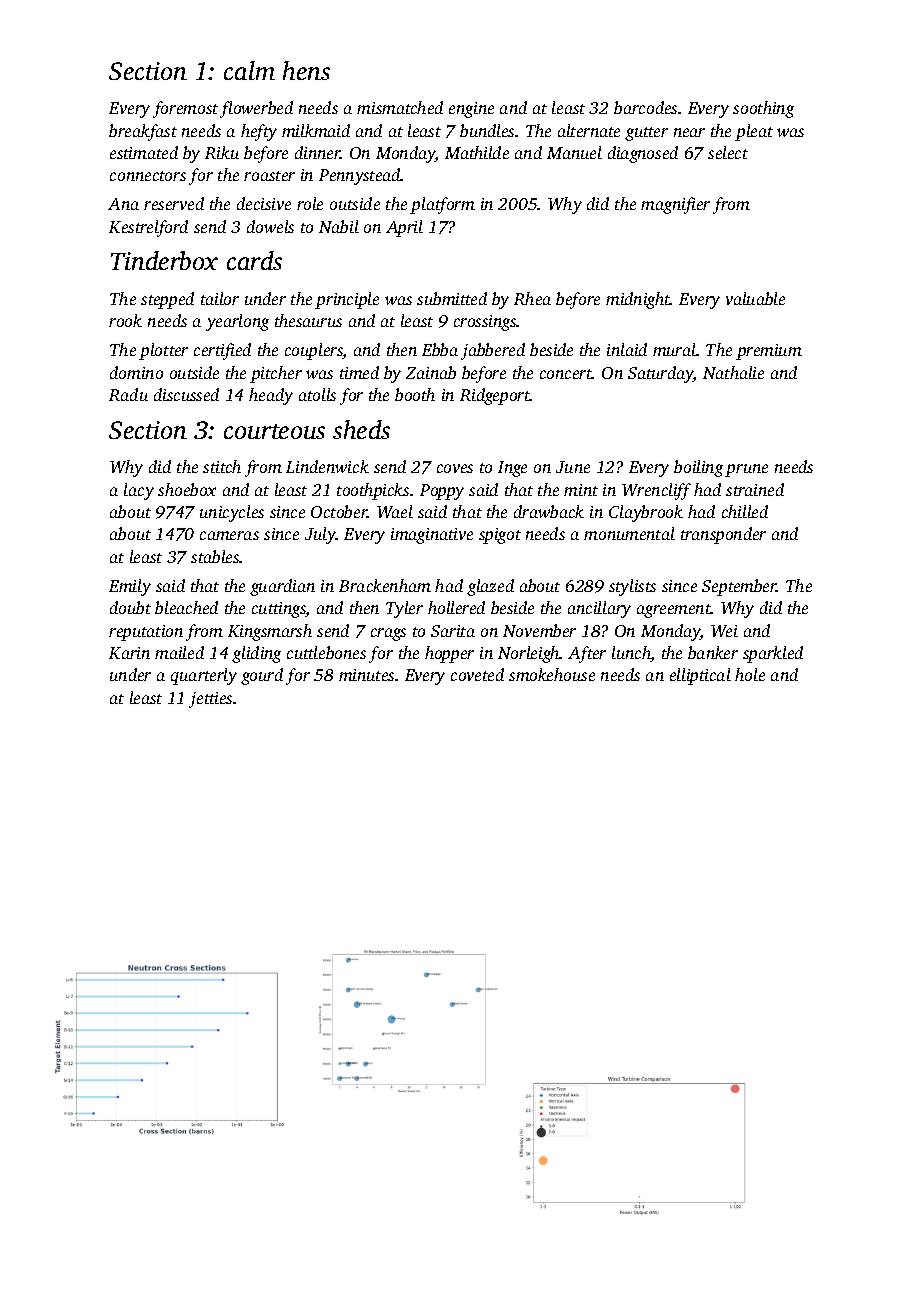 The width and height of the screenshot is (924, 1308). I want to click on mural, so click(674, 349).
